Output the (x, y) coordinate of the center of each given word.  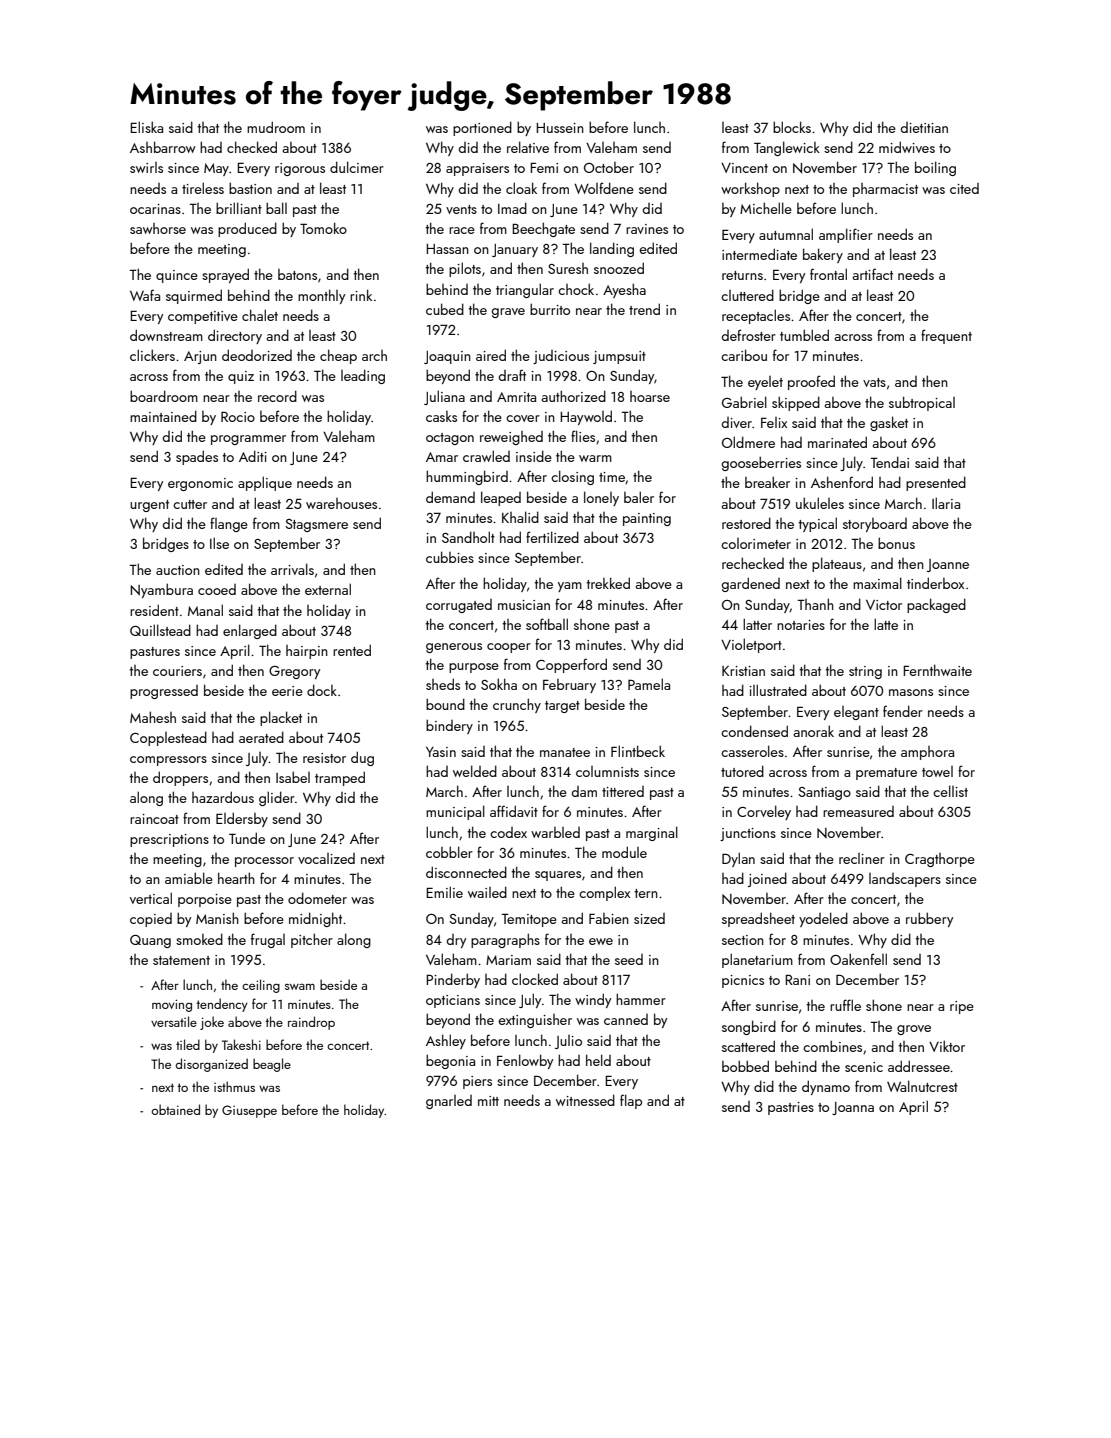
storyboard (875, 525)
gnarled (449, 1102)
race (462, 230)
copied (151, 920)
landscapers (905, 880)
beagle (272, 1065)
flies (583, 436)
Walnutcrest (922, 1086)
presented (936, 483)
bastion (250, 188)
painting (647, 519)
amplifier (846, 235)
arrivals (292, 569)
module (624, 852)
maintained (163, 416)
